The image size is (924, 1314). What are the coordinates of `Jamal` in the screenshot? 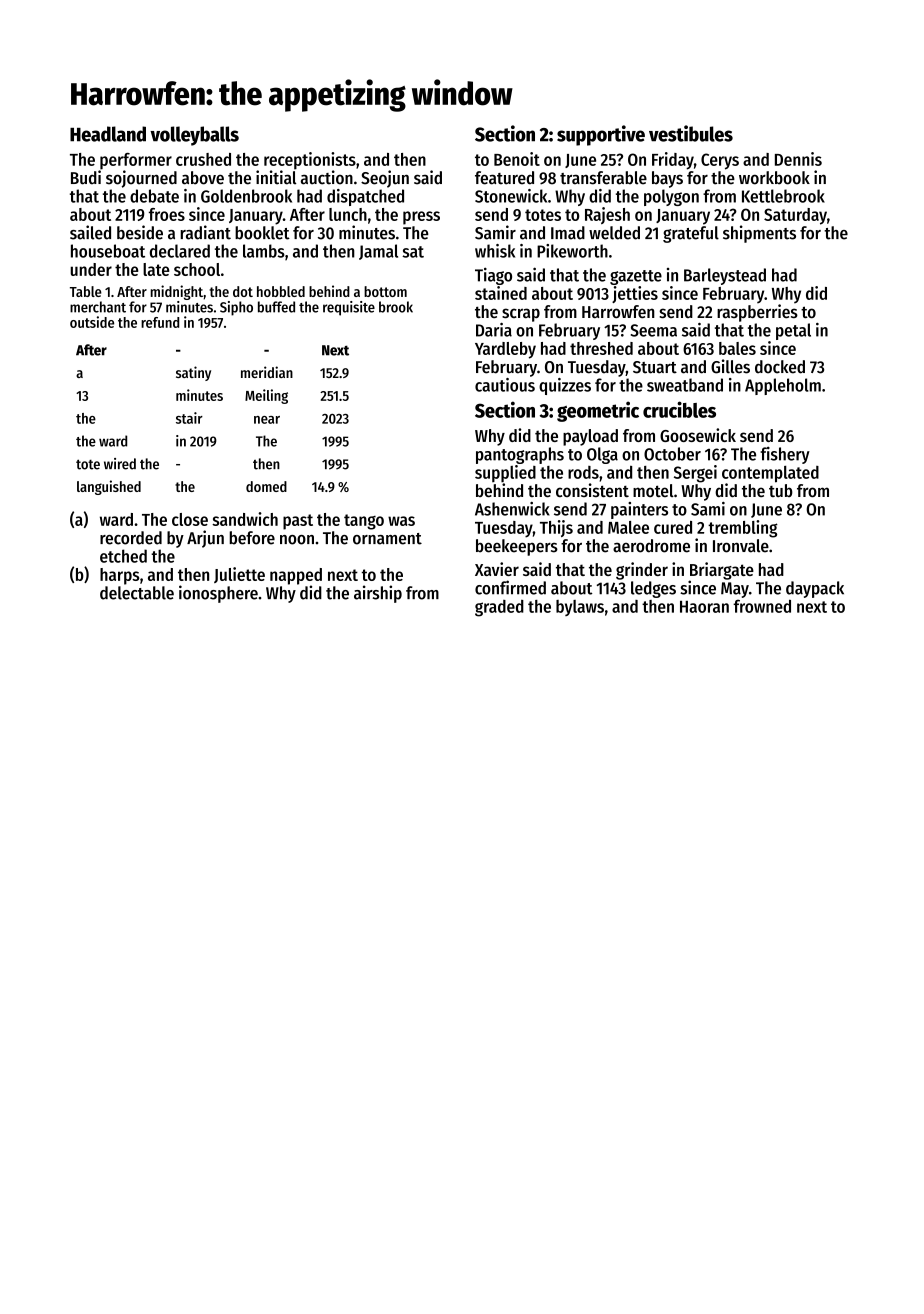 It's located at (378, 252).
